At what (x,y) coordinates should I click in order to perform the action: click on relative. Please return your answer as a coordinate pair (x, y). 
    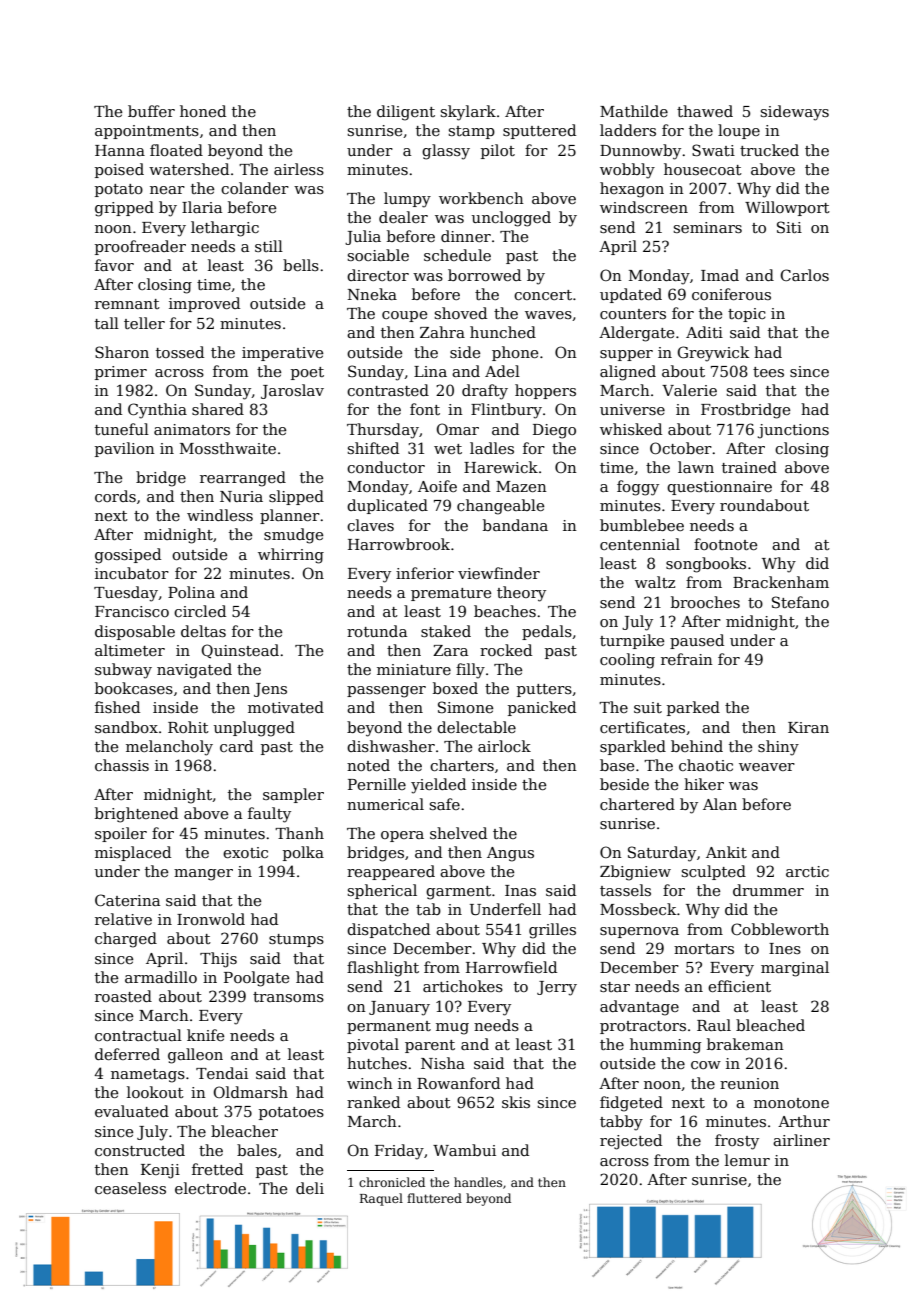
    Looking at the image, I should click on (123, 919).
